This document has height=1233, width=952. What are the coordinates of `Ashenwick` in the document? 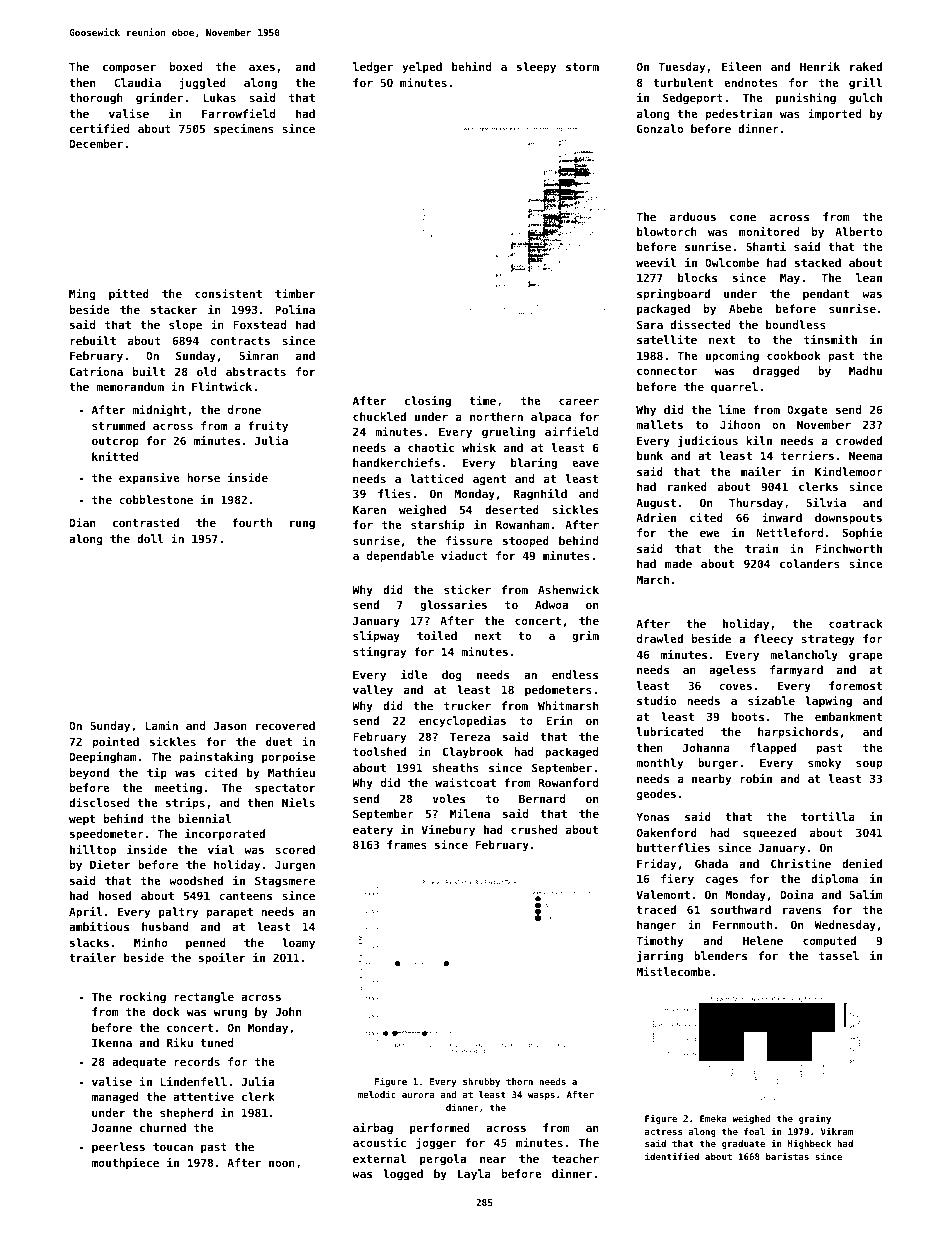 It's located at (568, 589).
